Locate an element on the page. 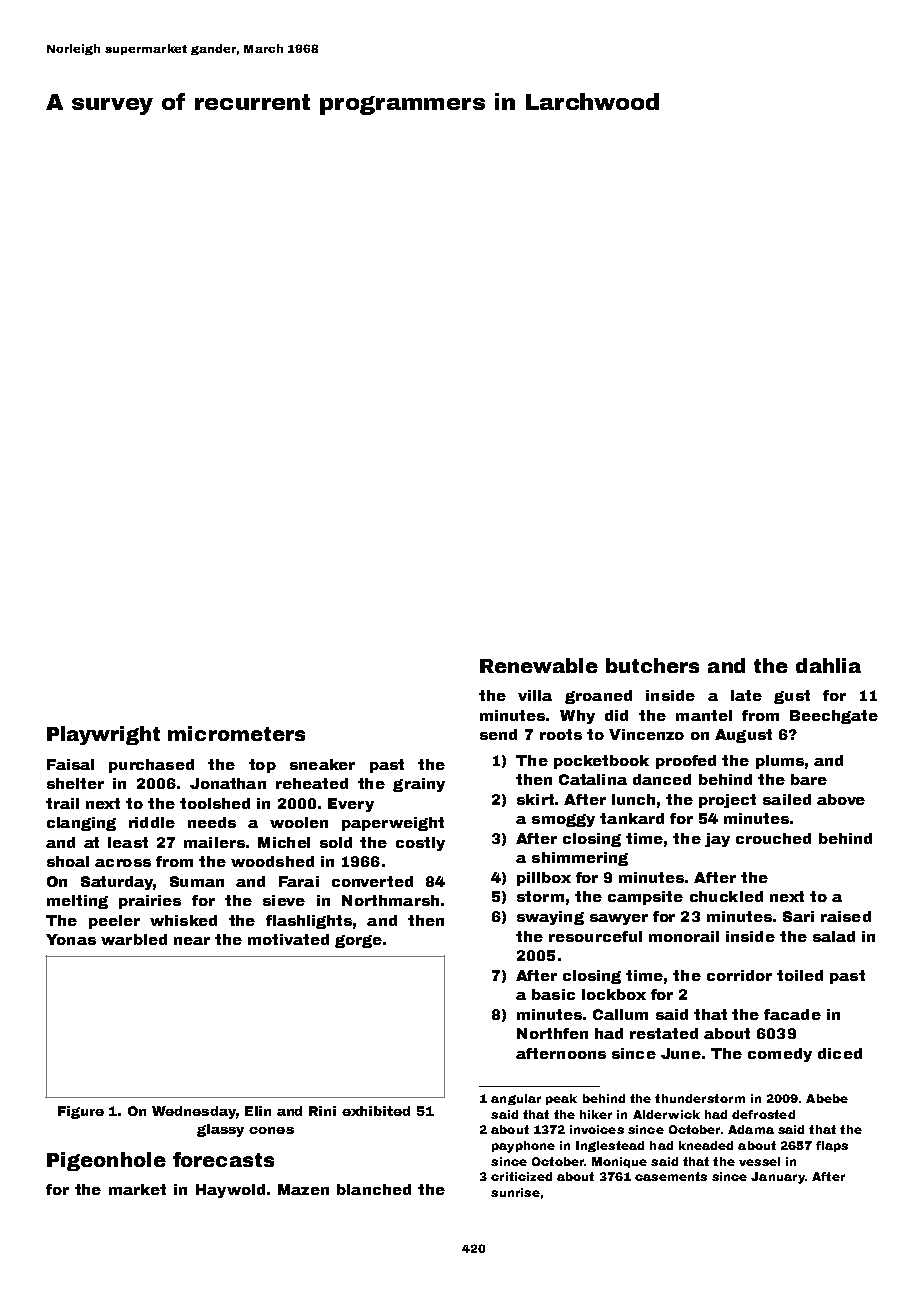 The height and width of the document is (1308, 924). micrometers is located at coordinates (236, 733).
